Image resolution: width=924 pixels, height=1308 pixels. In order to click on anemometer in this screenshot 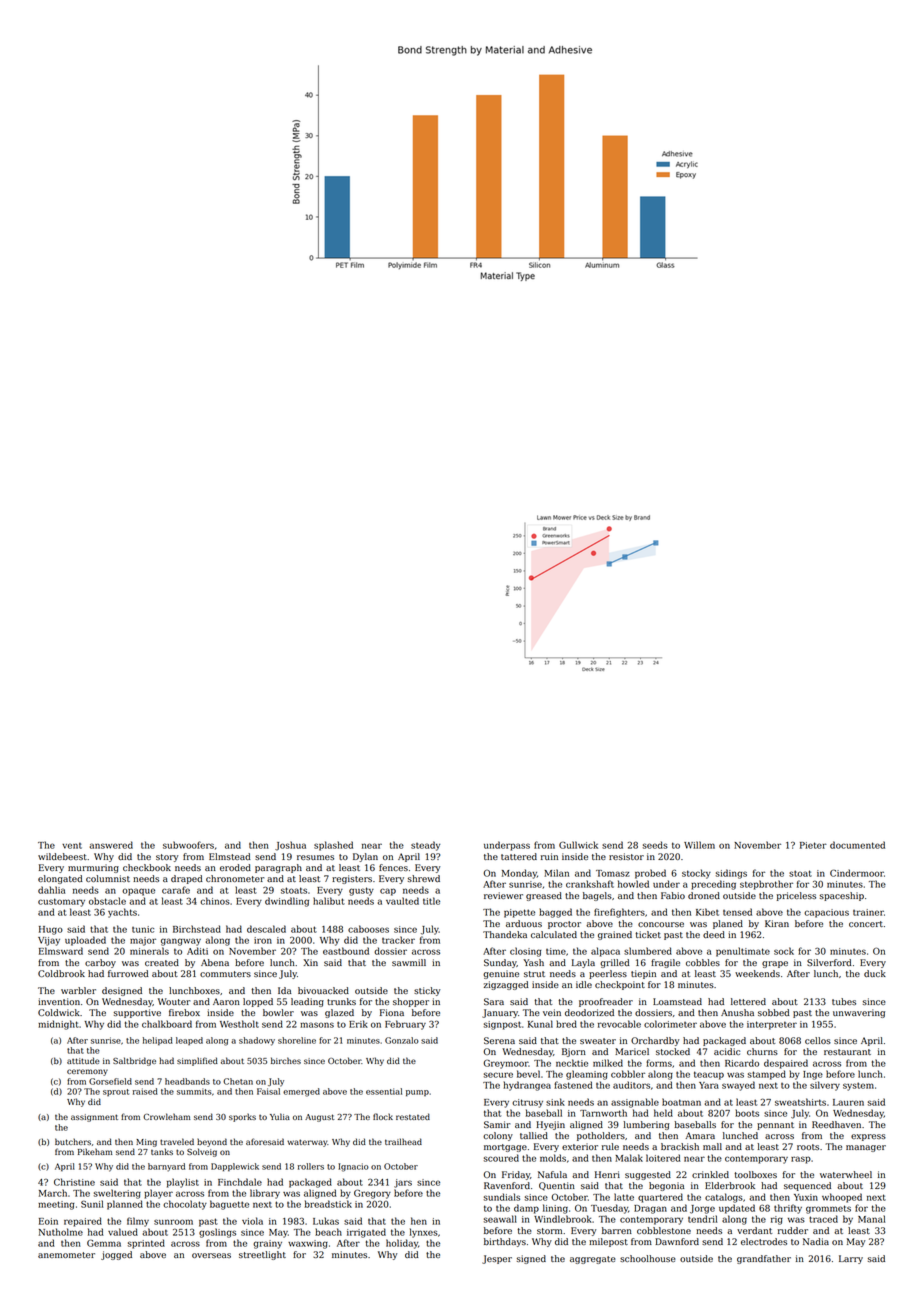, I will do `click(66, 1255)`.
